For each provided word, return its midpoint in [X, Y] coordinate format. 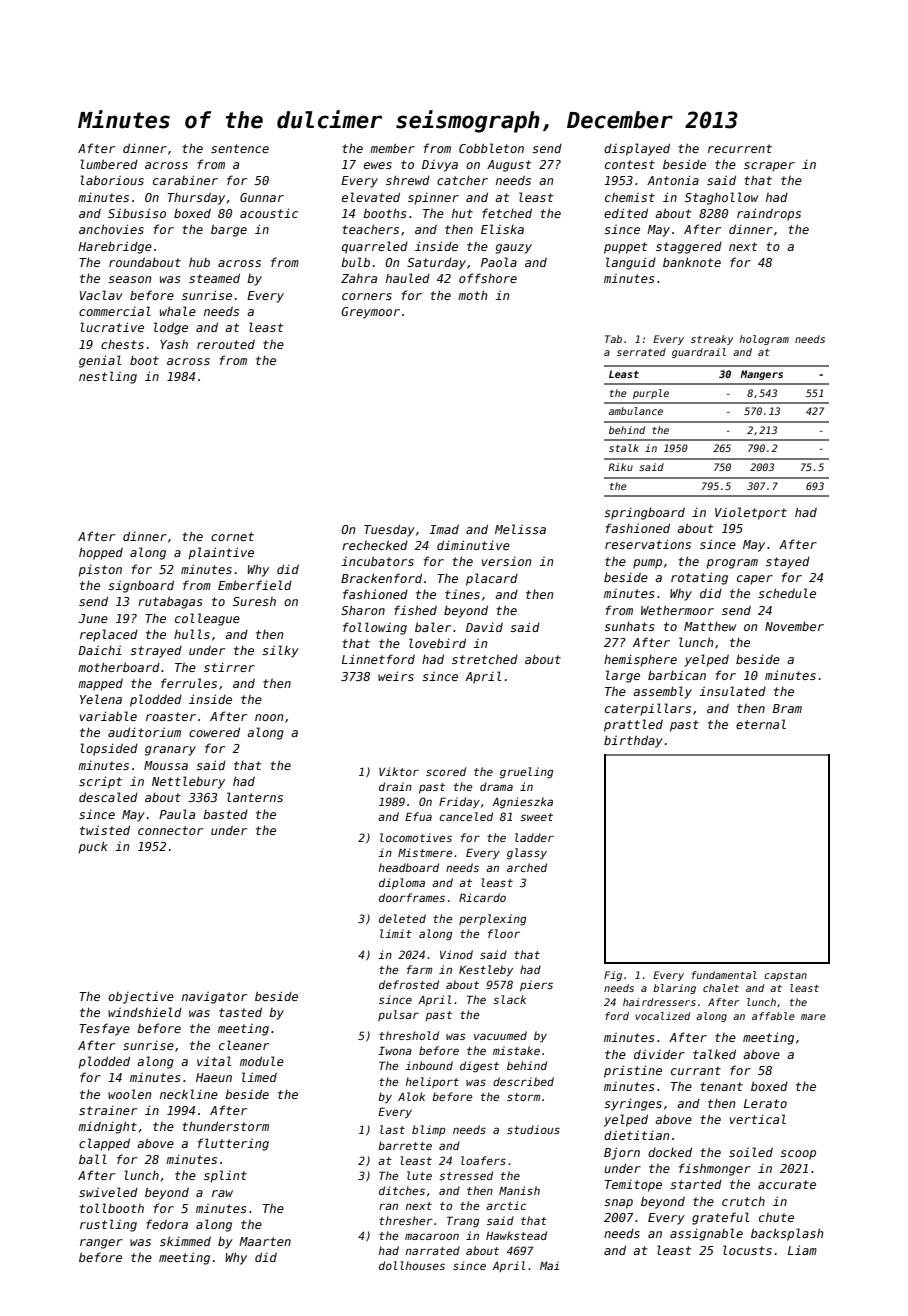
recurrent [740, 148]
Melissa [520, 529]
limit [396, 933]
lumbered [109, 164]
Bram [787, 708]
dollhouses [412, 1265]
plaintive [221, 553]
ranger [101, 1244]
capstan [785, 976]
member [392, 148]
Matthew [710, 626]
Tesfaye [104, 1029]
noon [269, 717]
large [623, 676]
